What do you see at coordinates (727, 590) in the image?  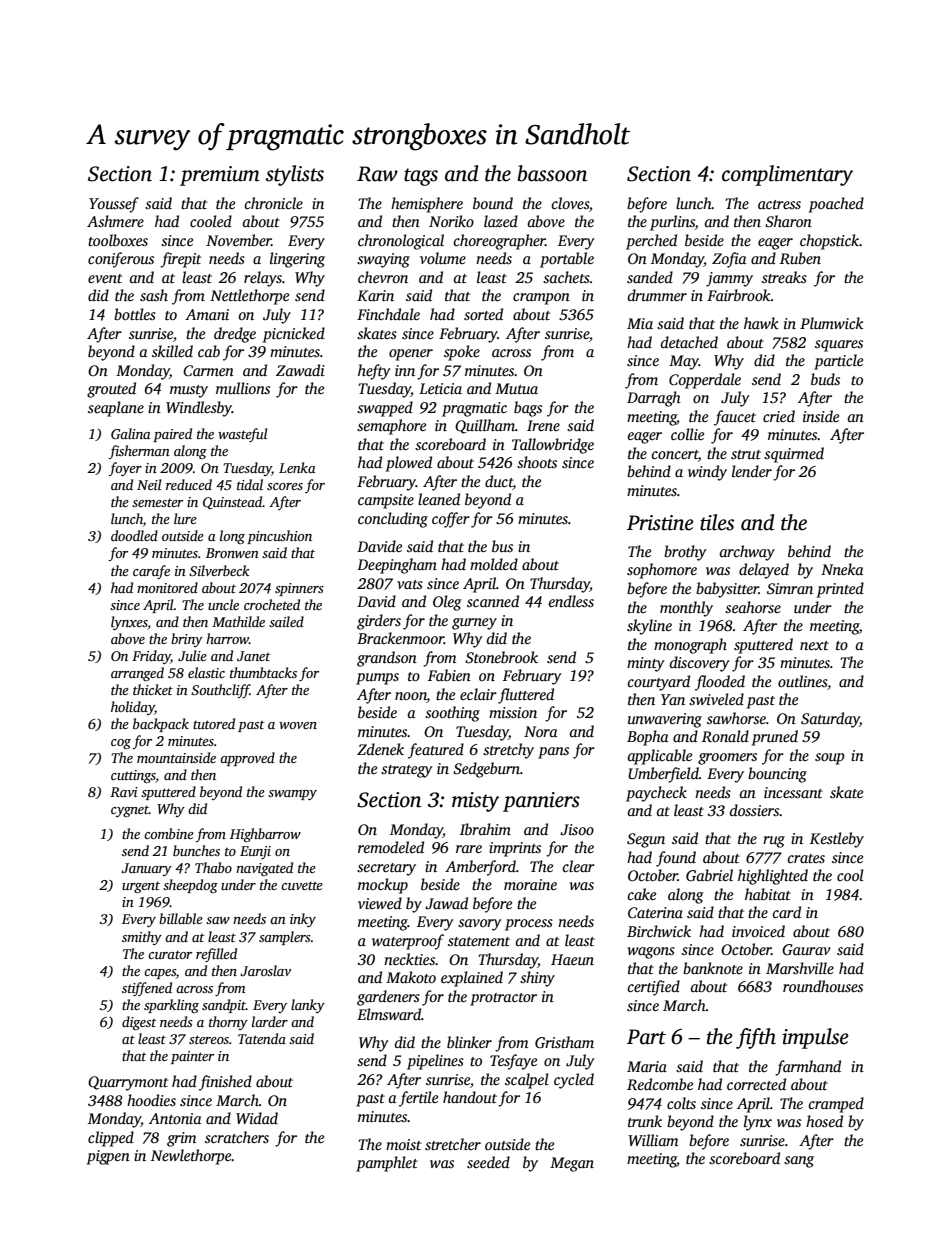 I see `babysitter` at bounding box center [727, 590].
